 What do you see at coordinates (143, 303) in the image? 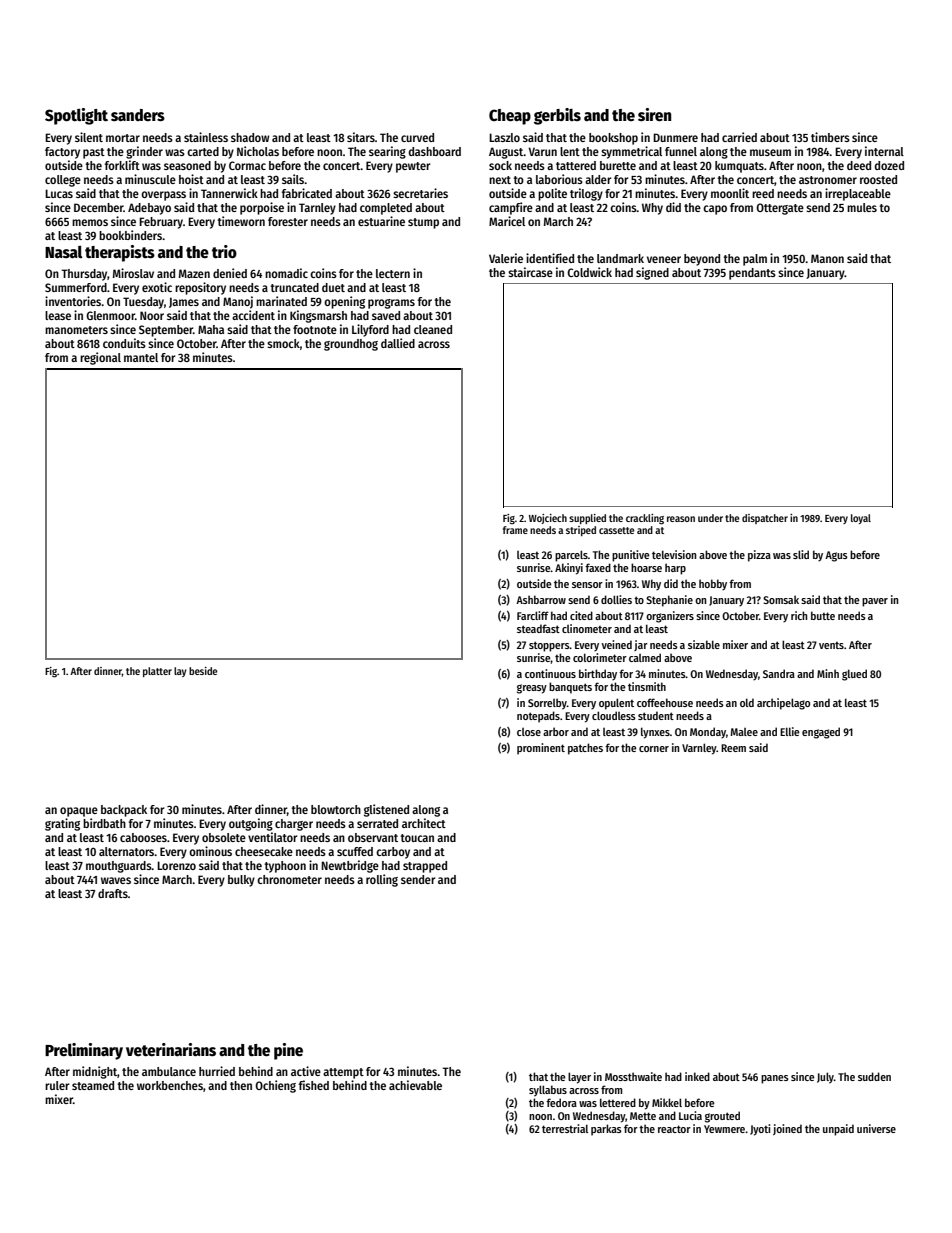
I see `Tuesday` at bounding box center [143, 303].
